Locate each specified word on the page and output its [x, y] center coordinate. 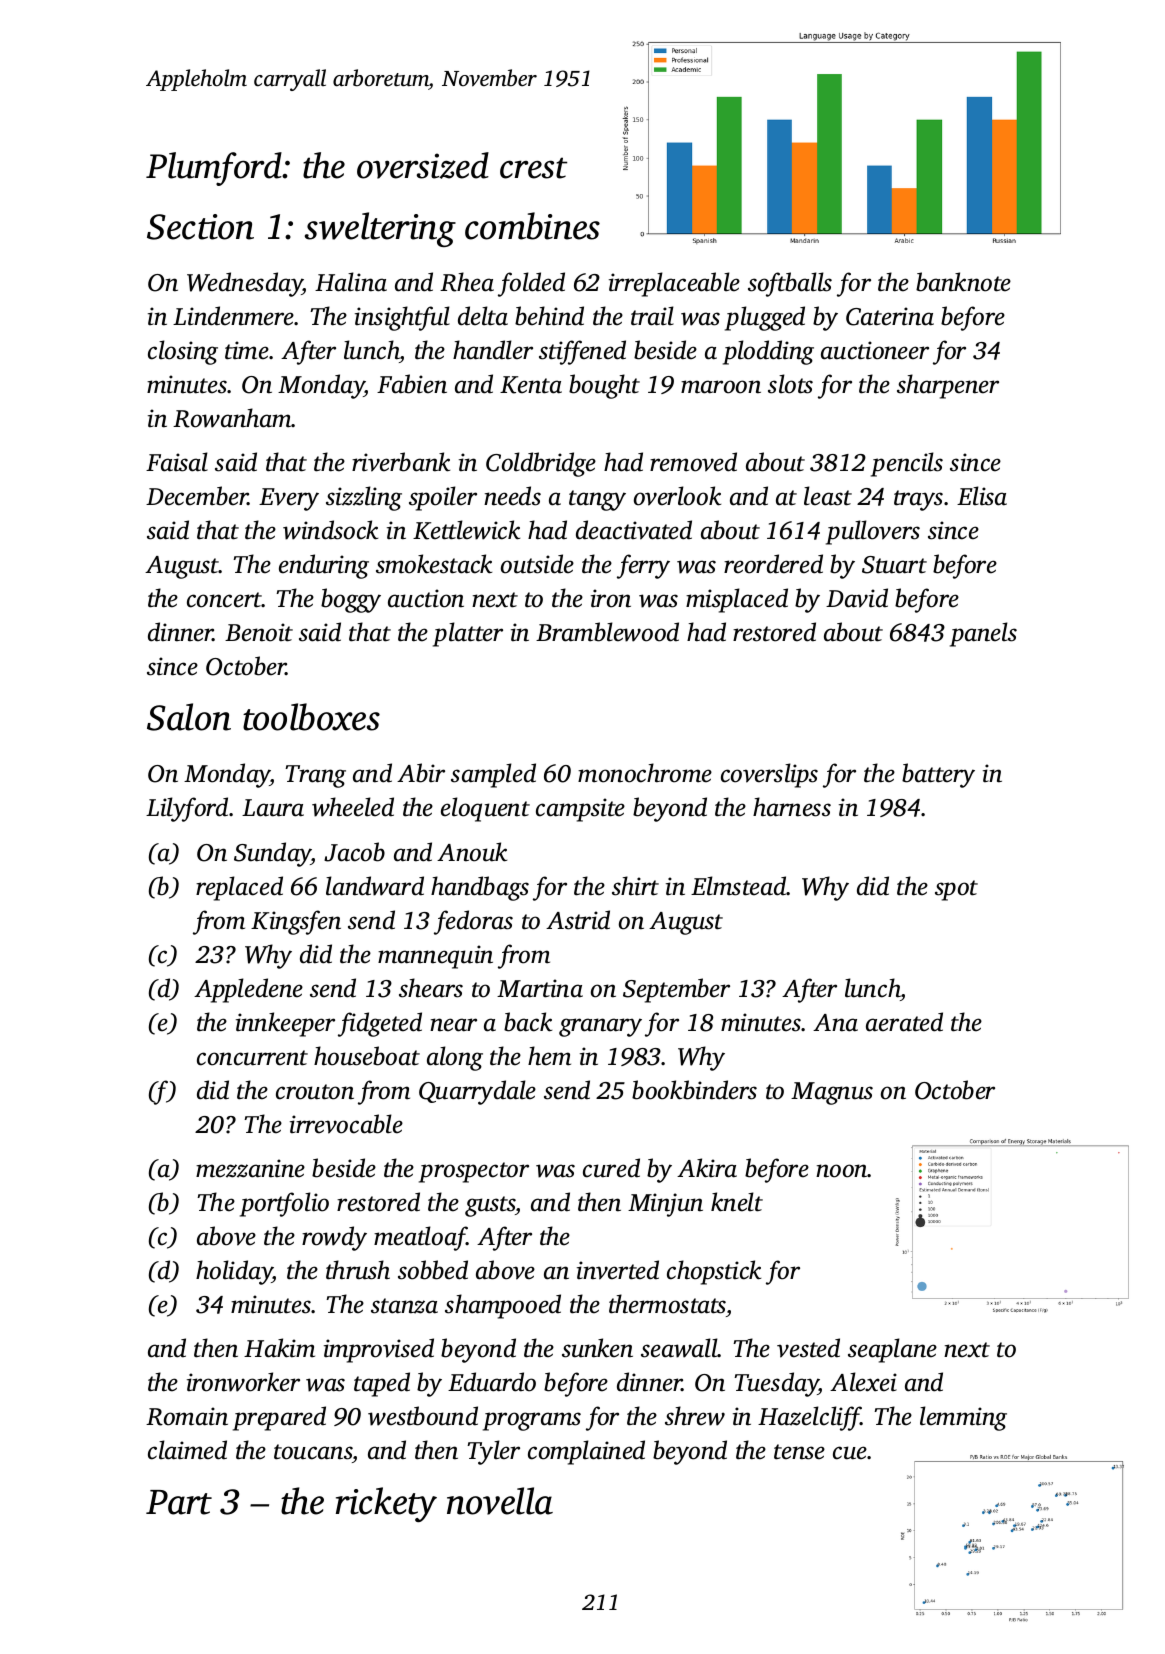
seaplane [892, 1350]
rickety [386, 1504]
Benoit [259, 632]
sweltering [380, 229]
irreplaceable [674, 284]
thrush [358, 1270]
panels [983, 634]
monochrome [645, 773]
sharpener [948, 386]
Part [179, 1502]
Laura [273, 808]
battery [938, 775]
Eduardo [492, 1382]
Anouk [472, 852]
